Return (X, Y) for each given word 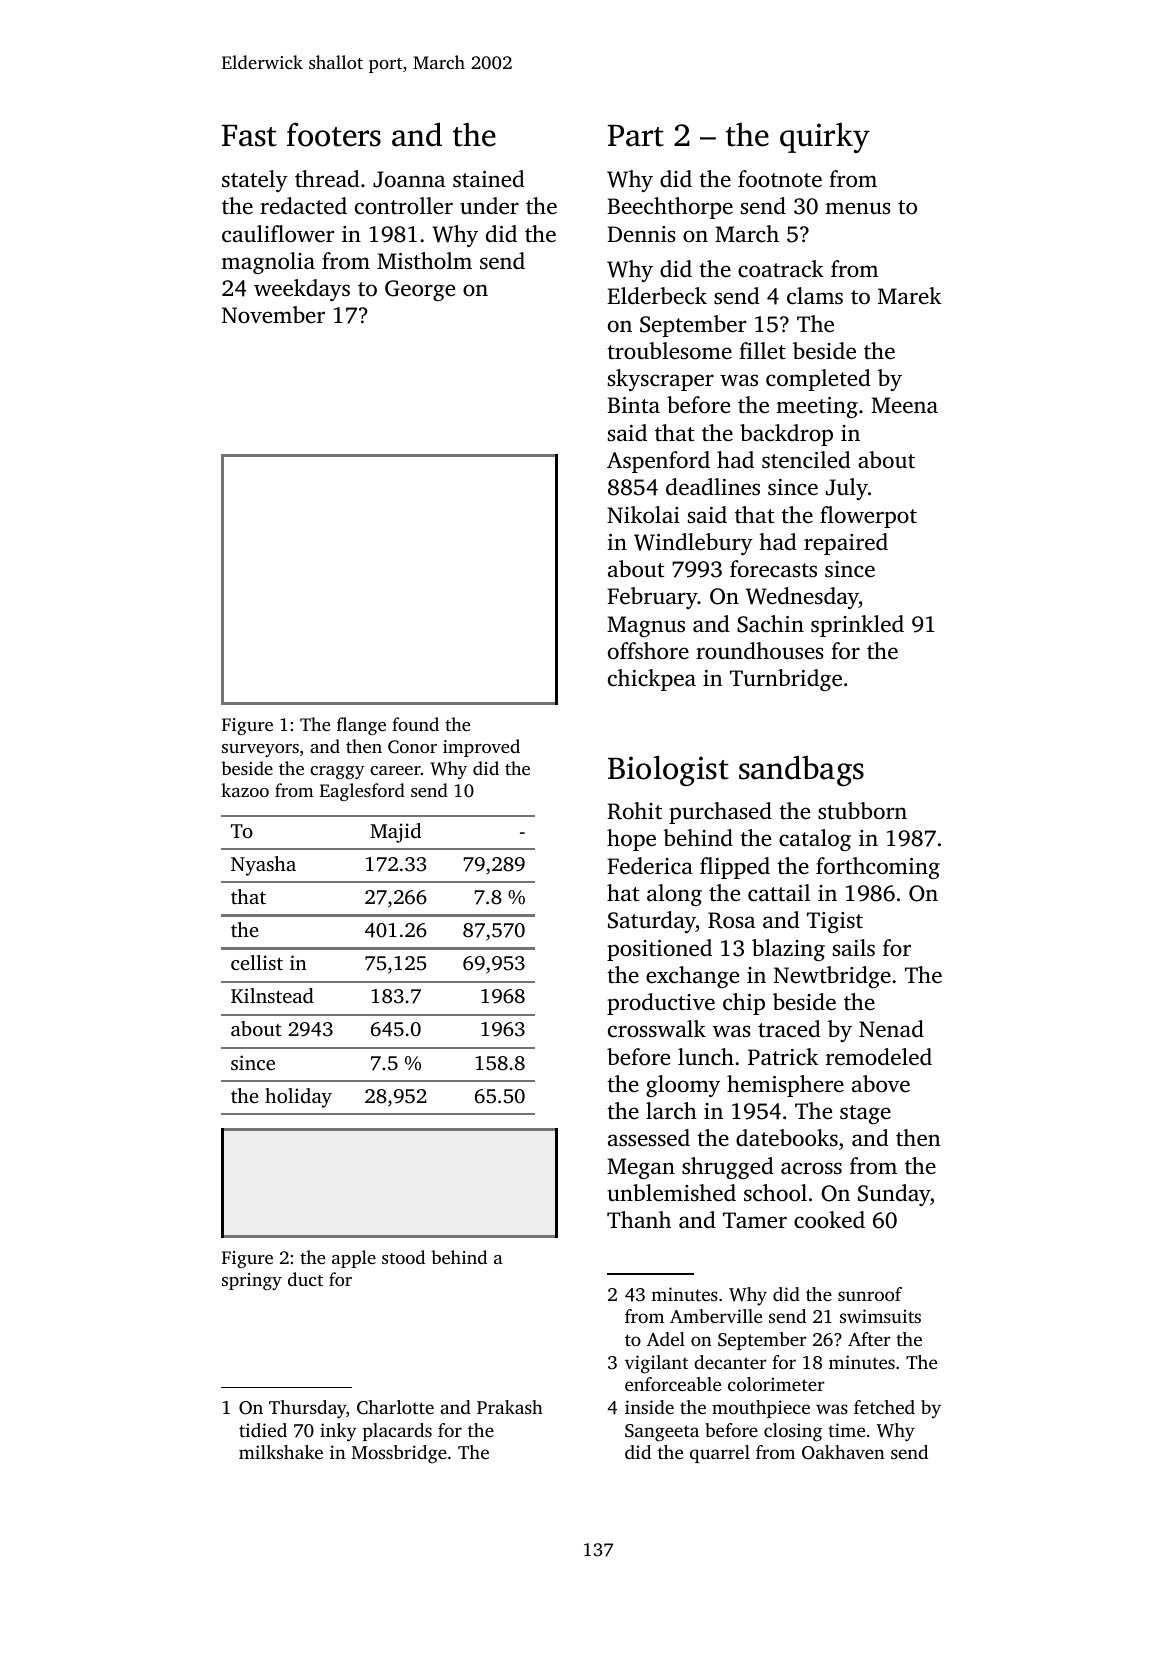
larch (671, 1111)
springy (252, 1281)
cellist (257, 962)
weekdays (302, 290)
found (415, 724)
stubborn (862, 810)
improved (481, 748)
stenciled (806, 460)
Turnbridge (786, 680)
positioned (659, 950)
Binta (633, 405)
